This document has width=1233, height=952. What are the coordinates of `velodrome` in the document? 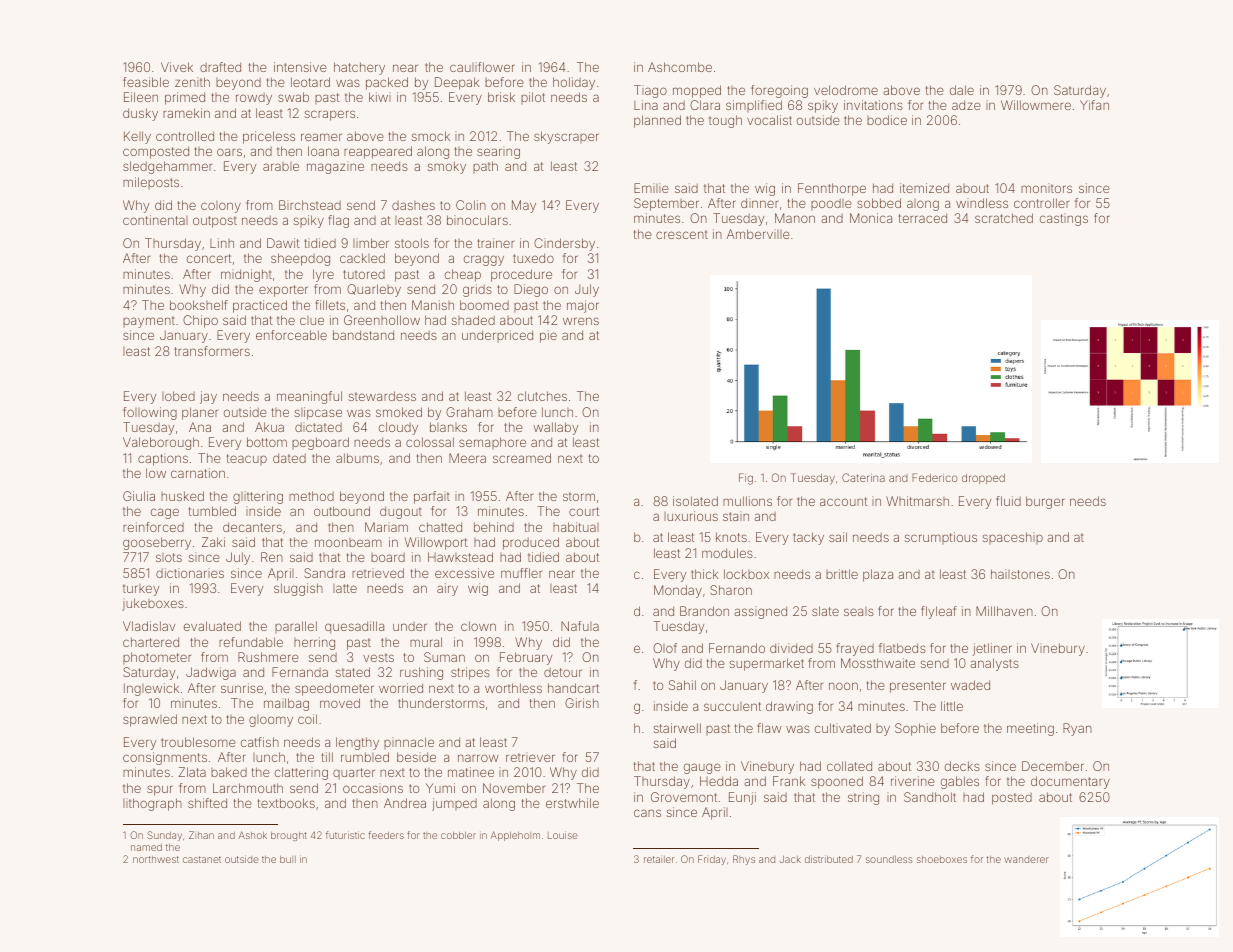 It's located at (846, 90).
